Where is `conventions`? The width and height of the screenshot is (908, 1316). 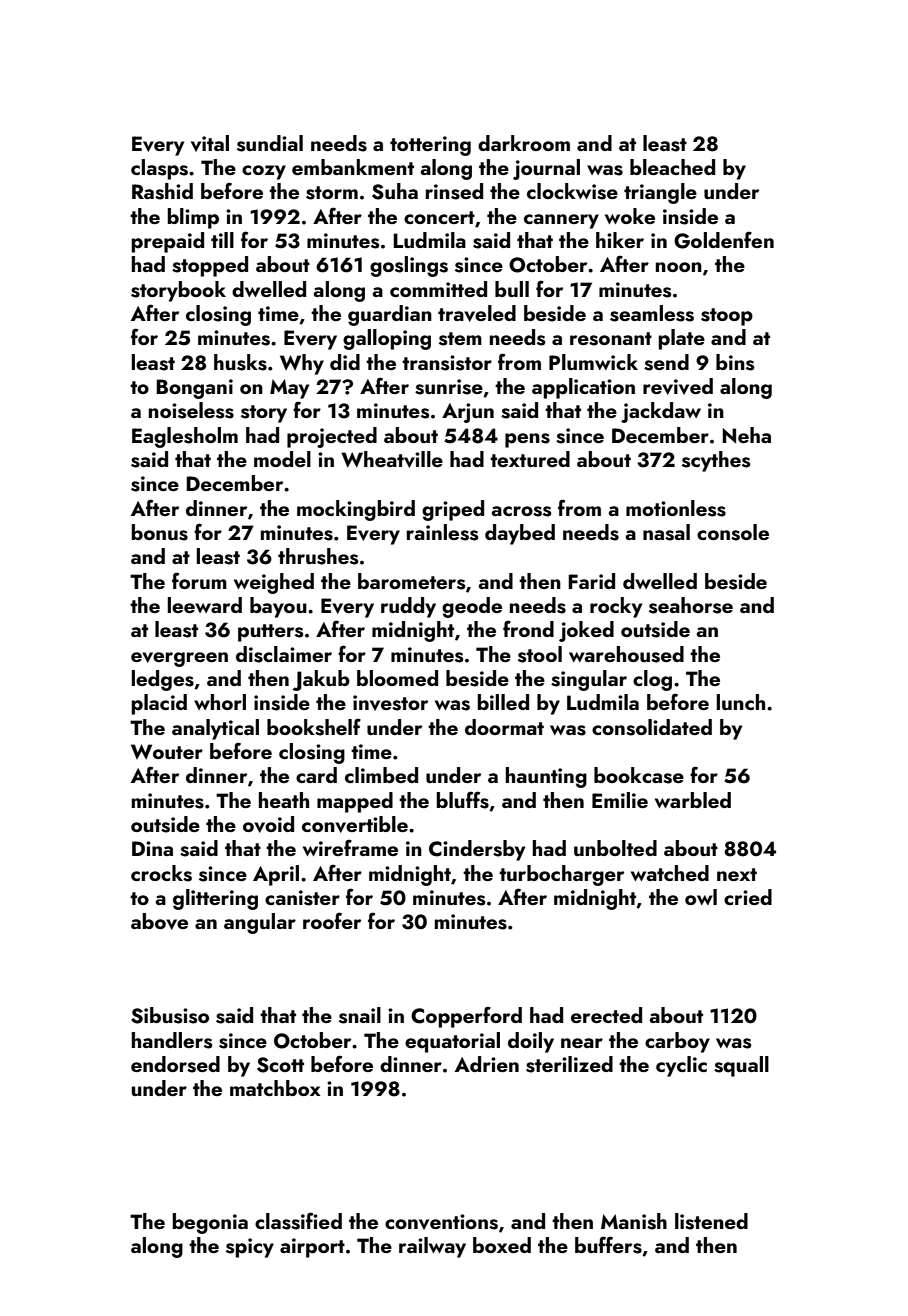
conventions is located at coordinates (441, 1222).
